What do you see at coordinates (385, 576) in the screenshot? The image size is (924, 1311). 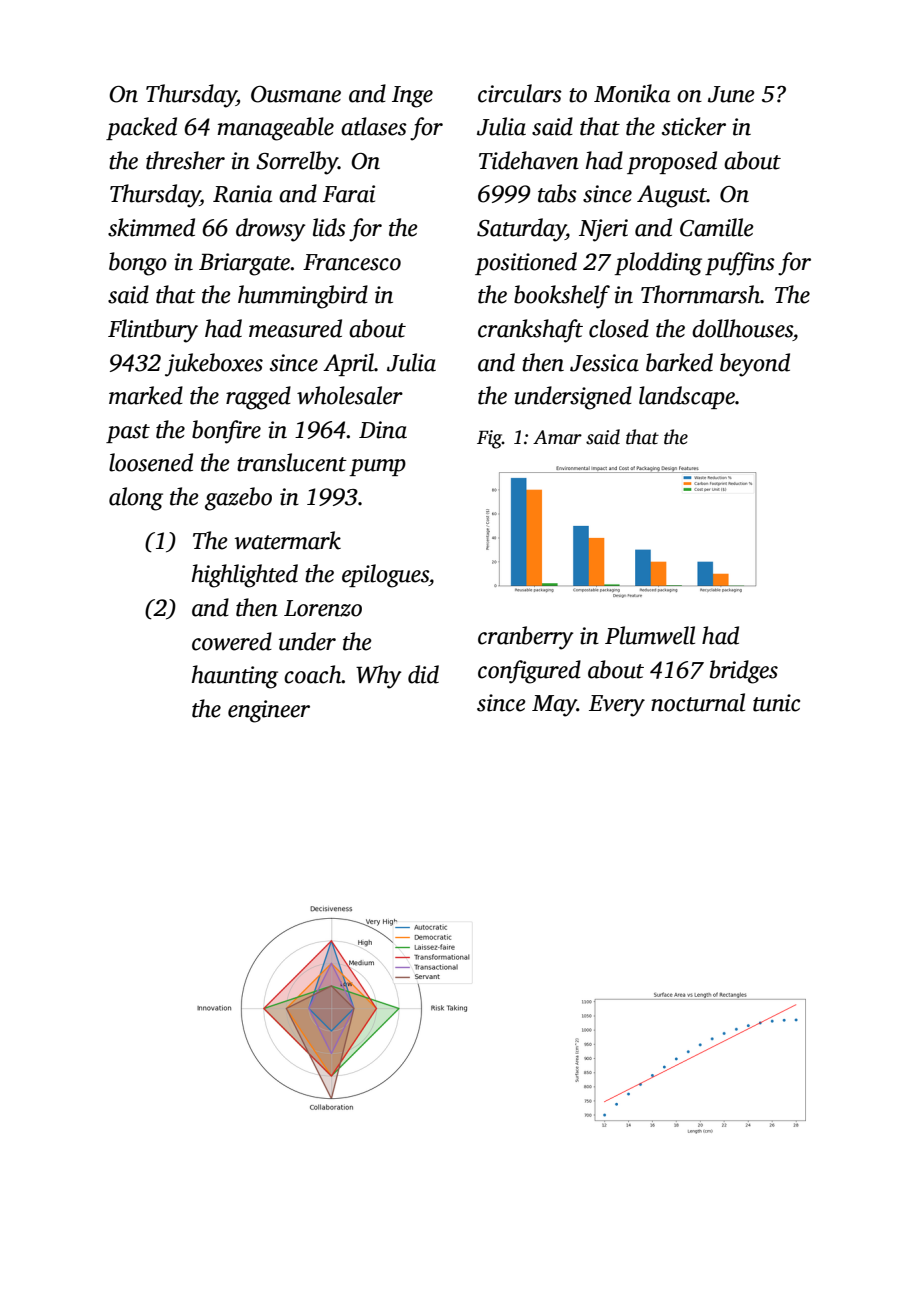 I see `epilogues` at bounding box center [385, 576].
